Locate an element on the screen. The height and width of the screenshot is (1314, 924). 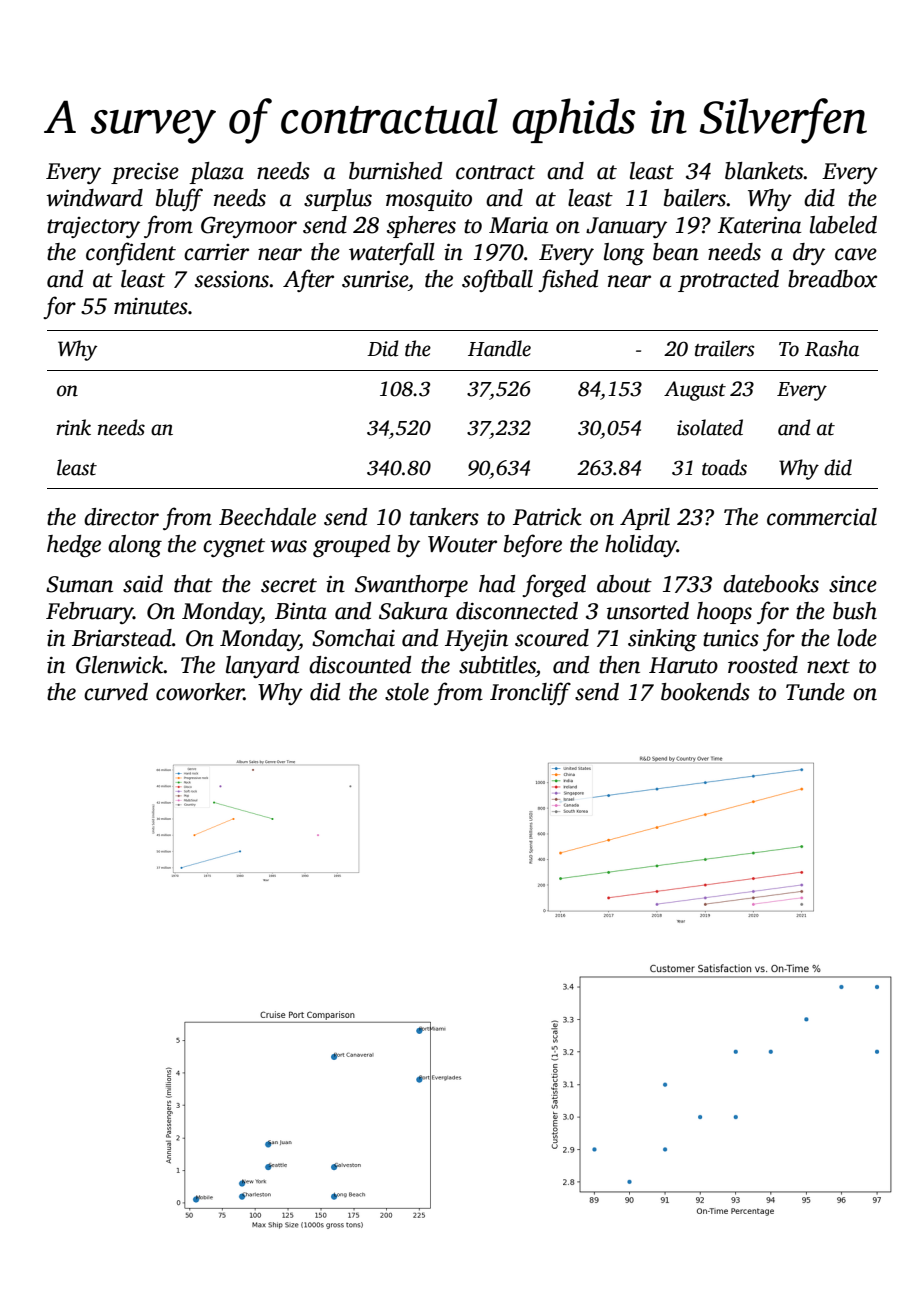
Beechdale is located at coordinates (267, 517).
